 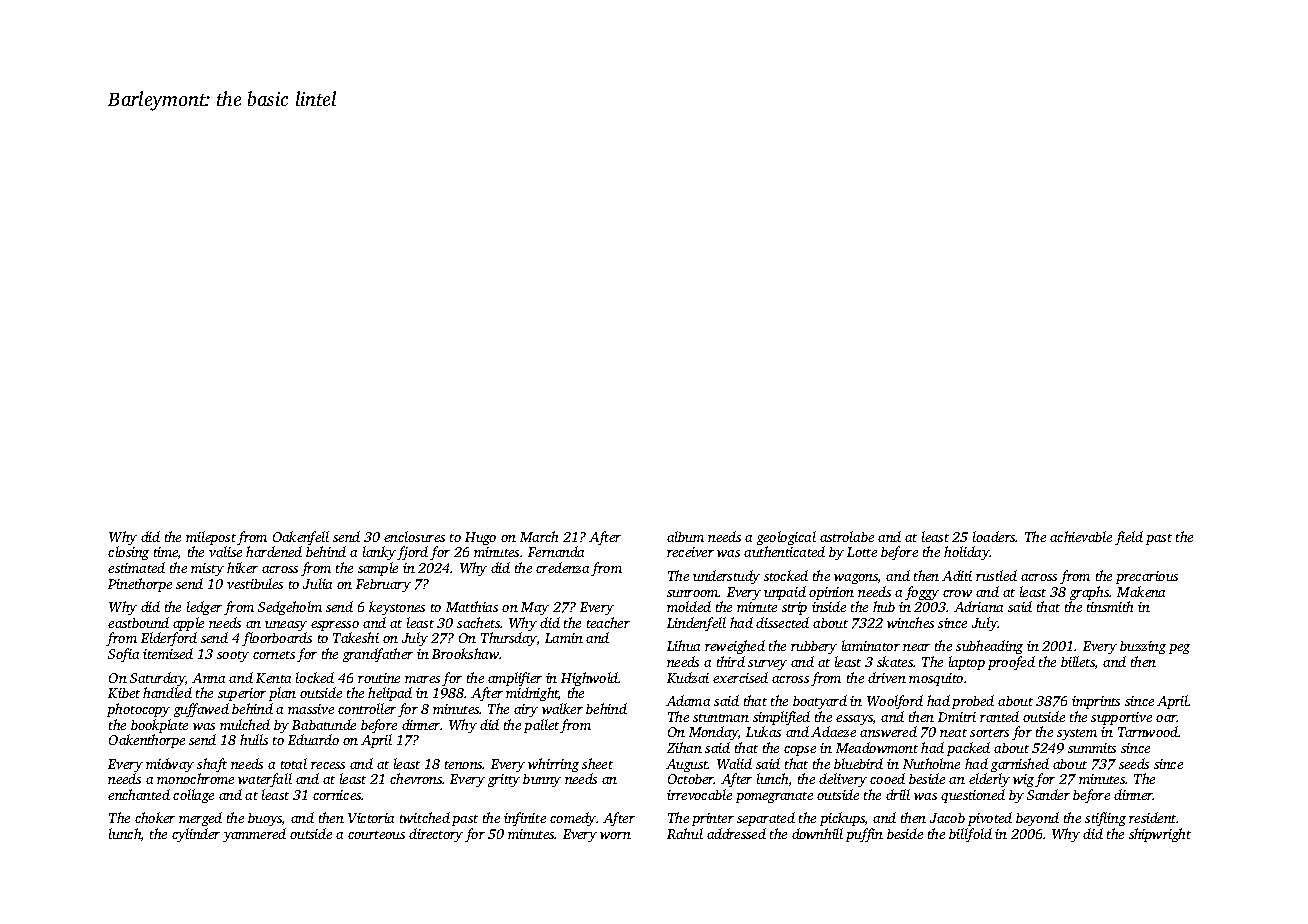 I want to click on seeds, so click(x=1134, y=763).
